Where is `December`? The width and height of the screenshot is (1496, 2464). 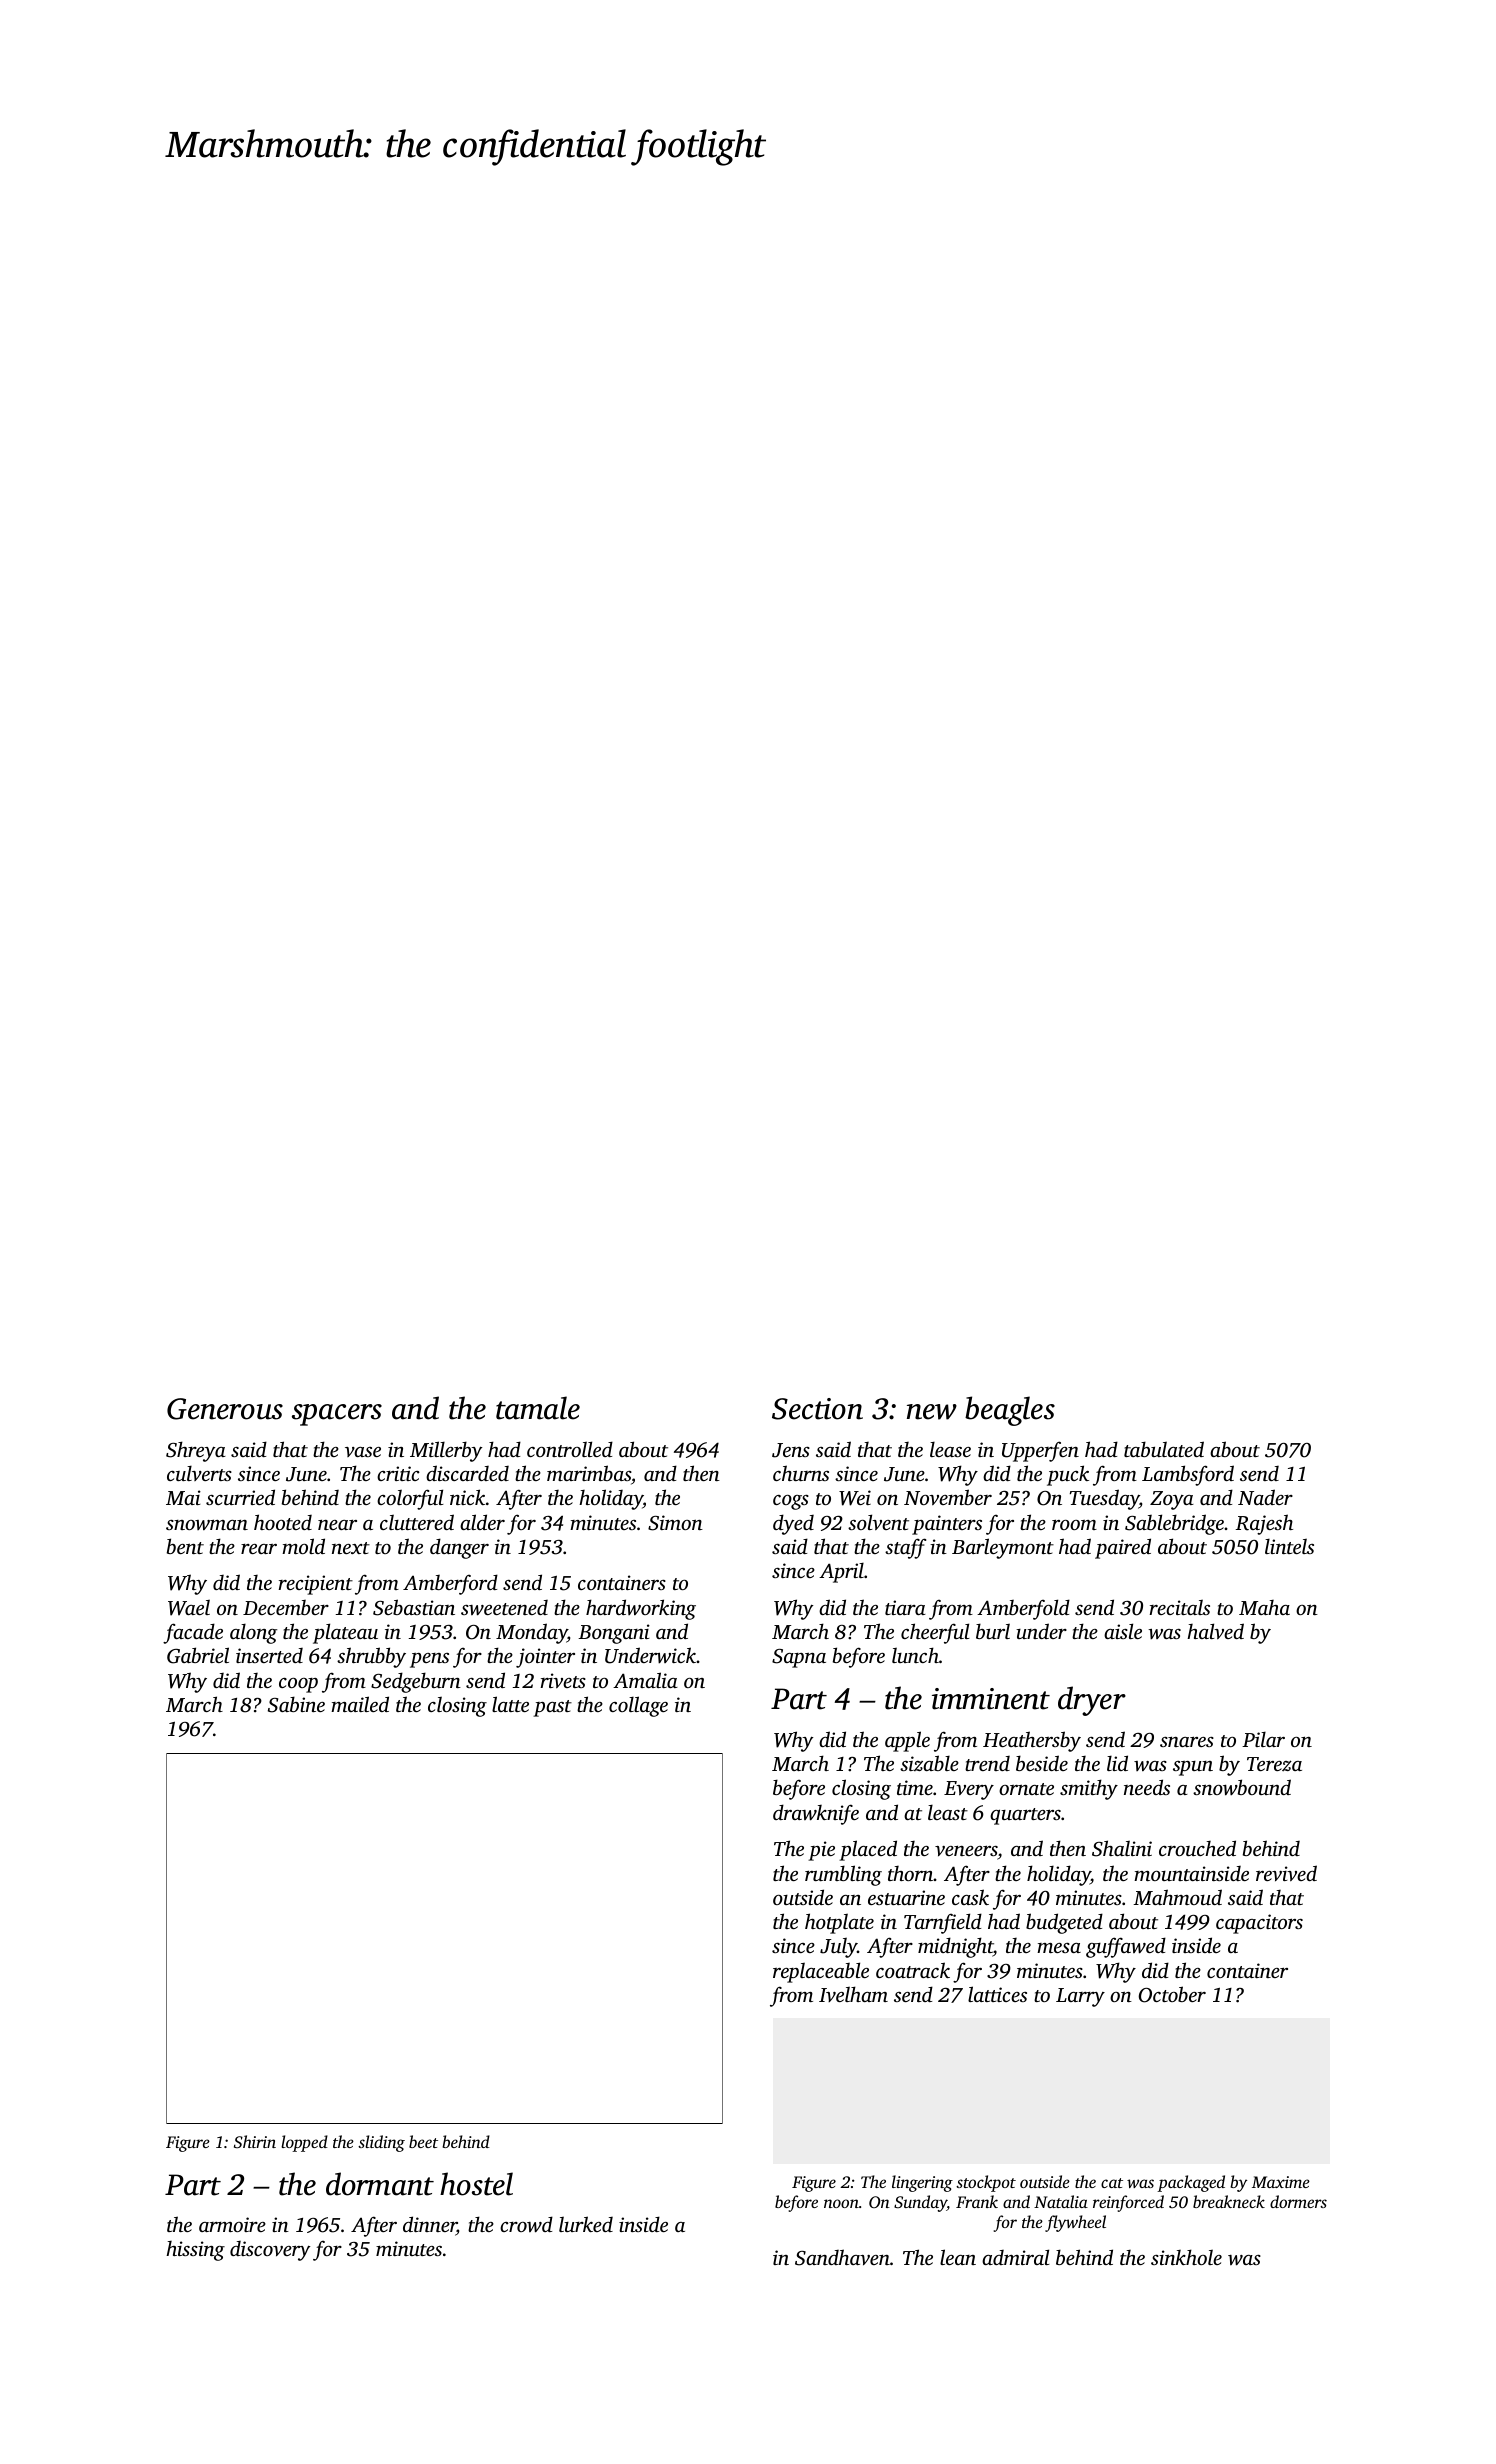 December is located at coordinates (286, 1607).
